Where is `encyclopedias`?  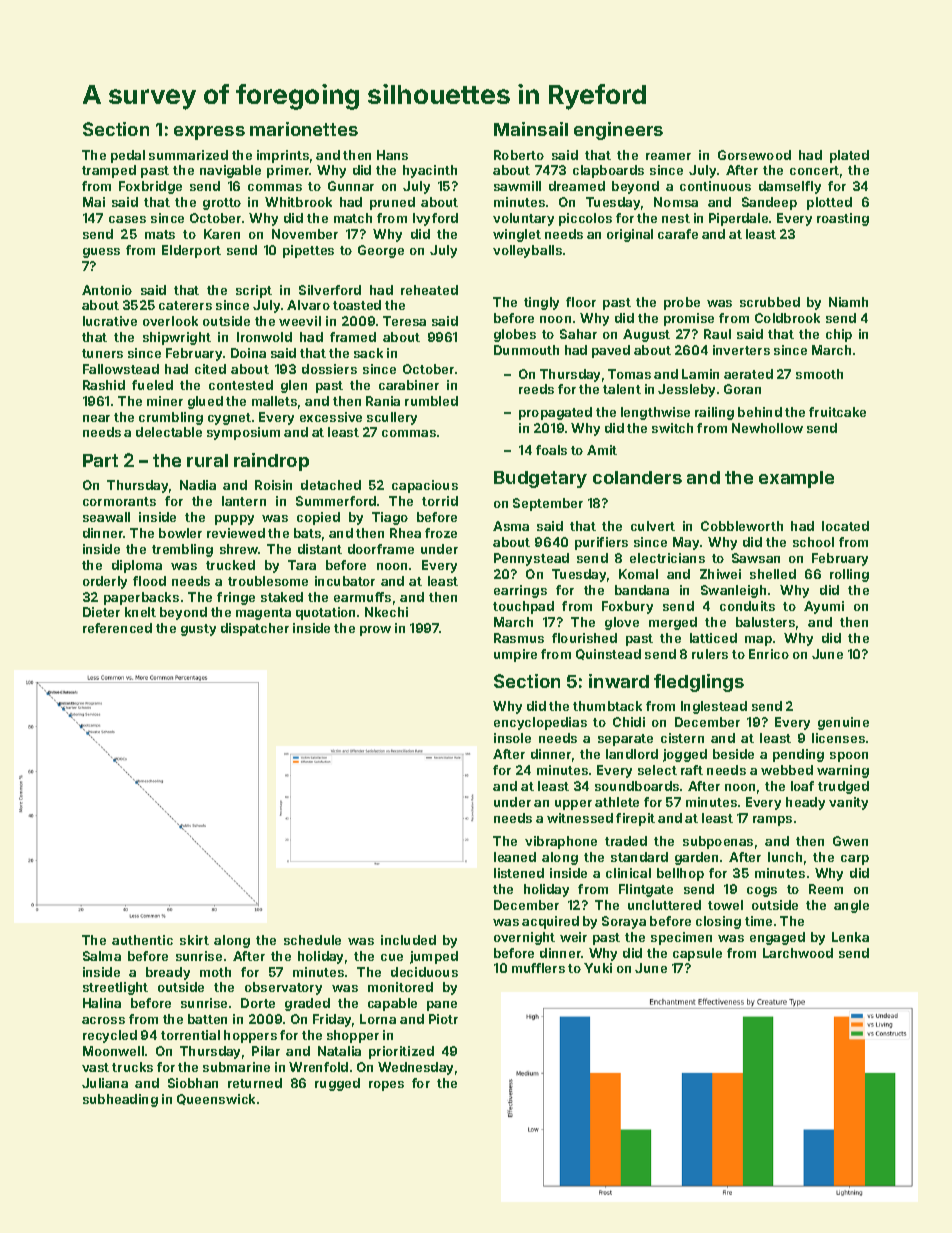 encyclopedias is located at coordinates (540, 723).
